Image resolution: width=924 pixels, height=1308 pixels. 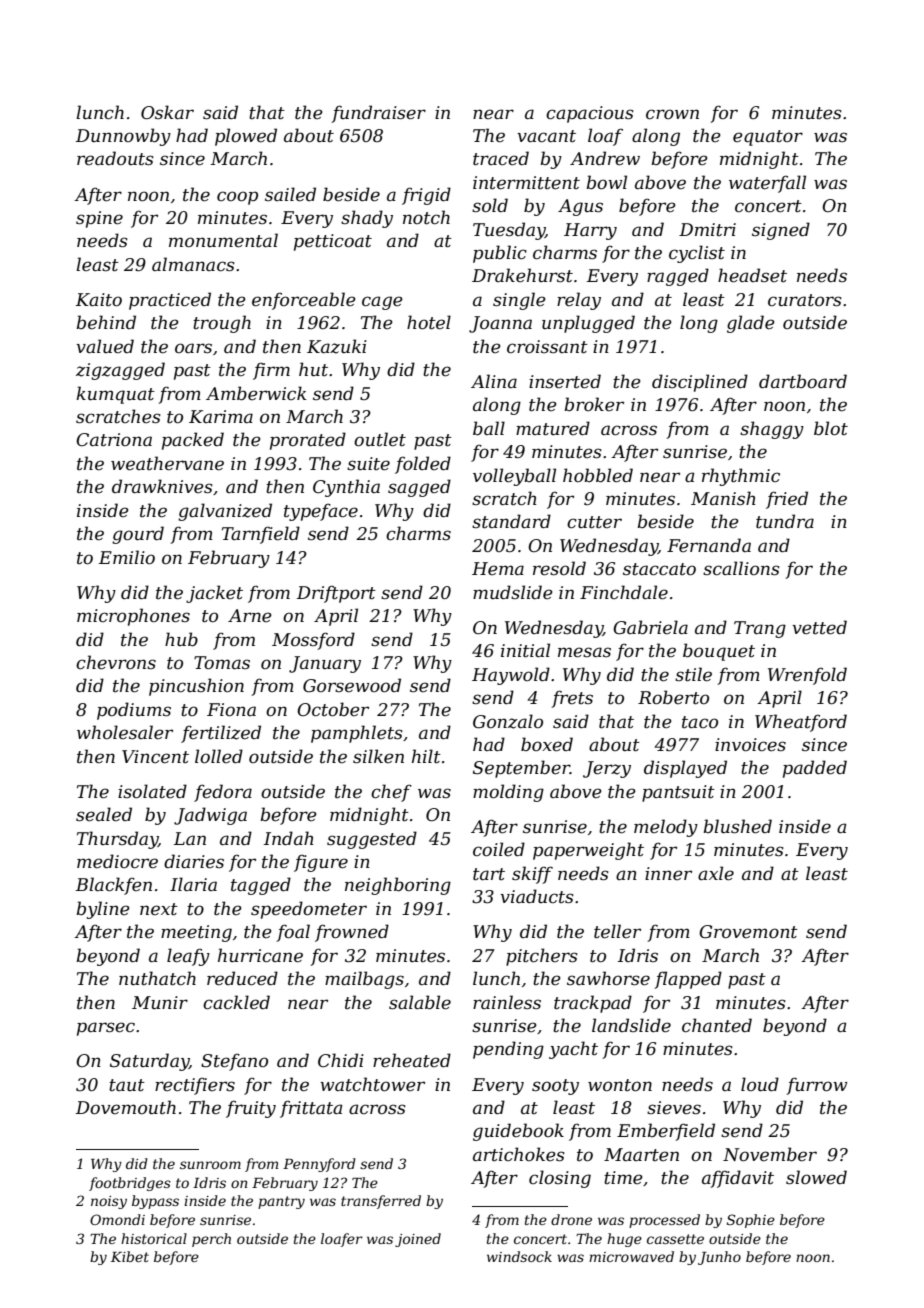 I want to click on oars, so click(x=193, y=348).
